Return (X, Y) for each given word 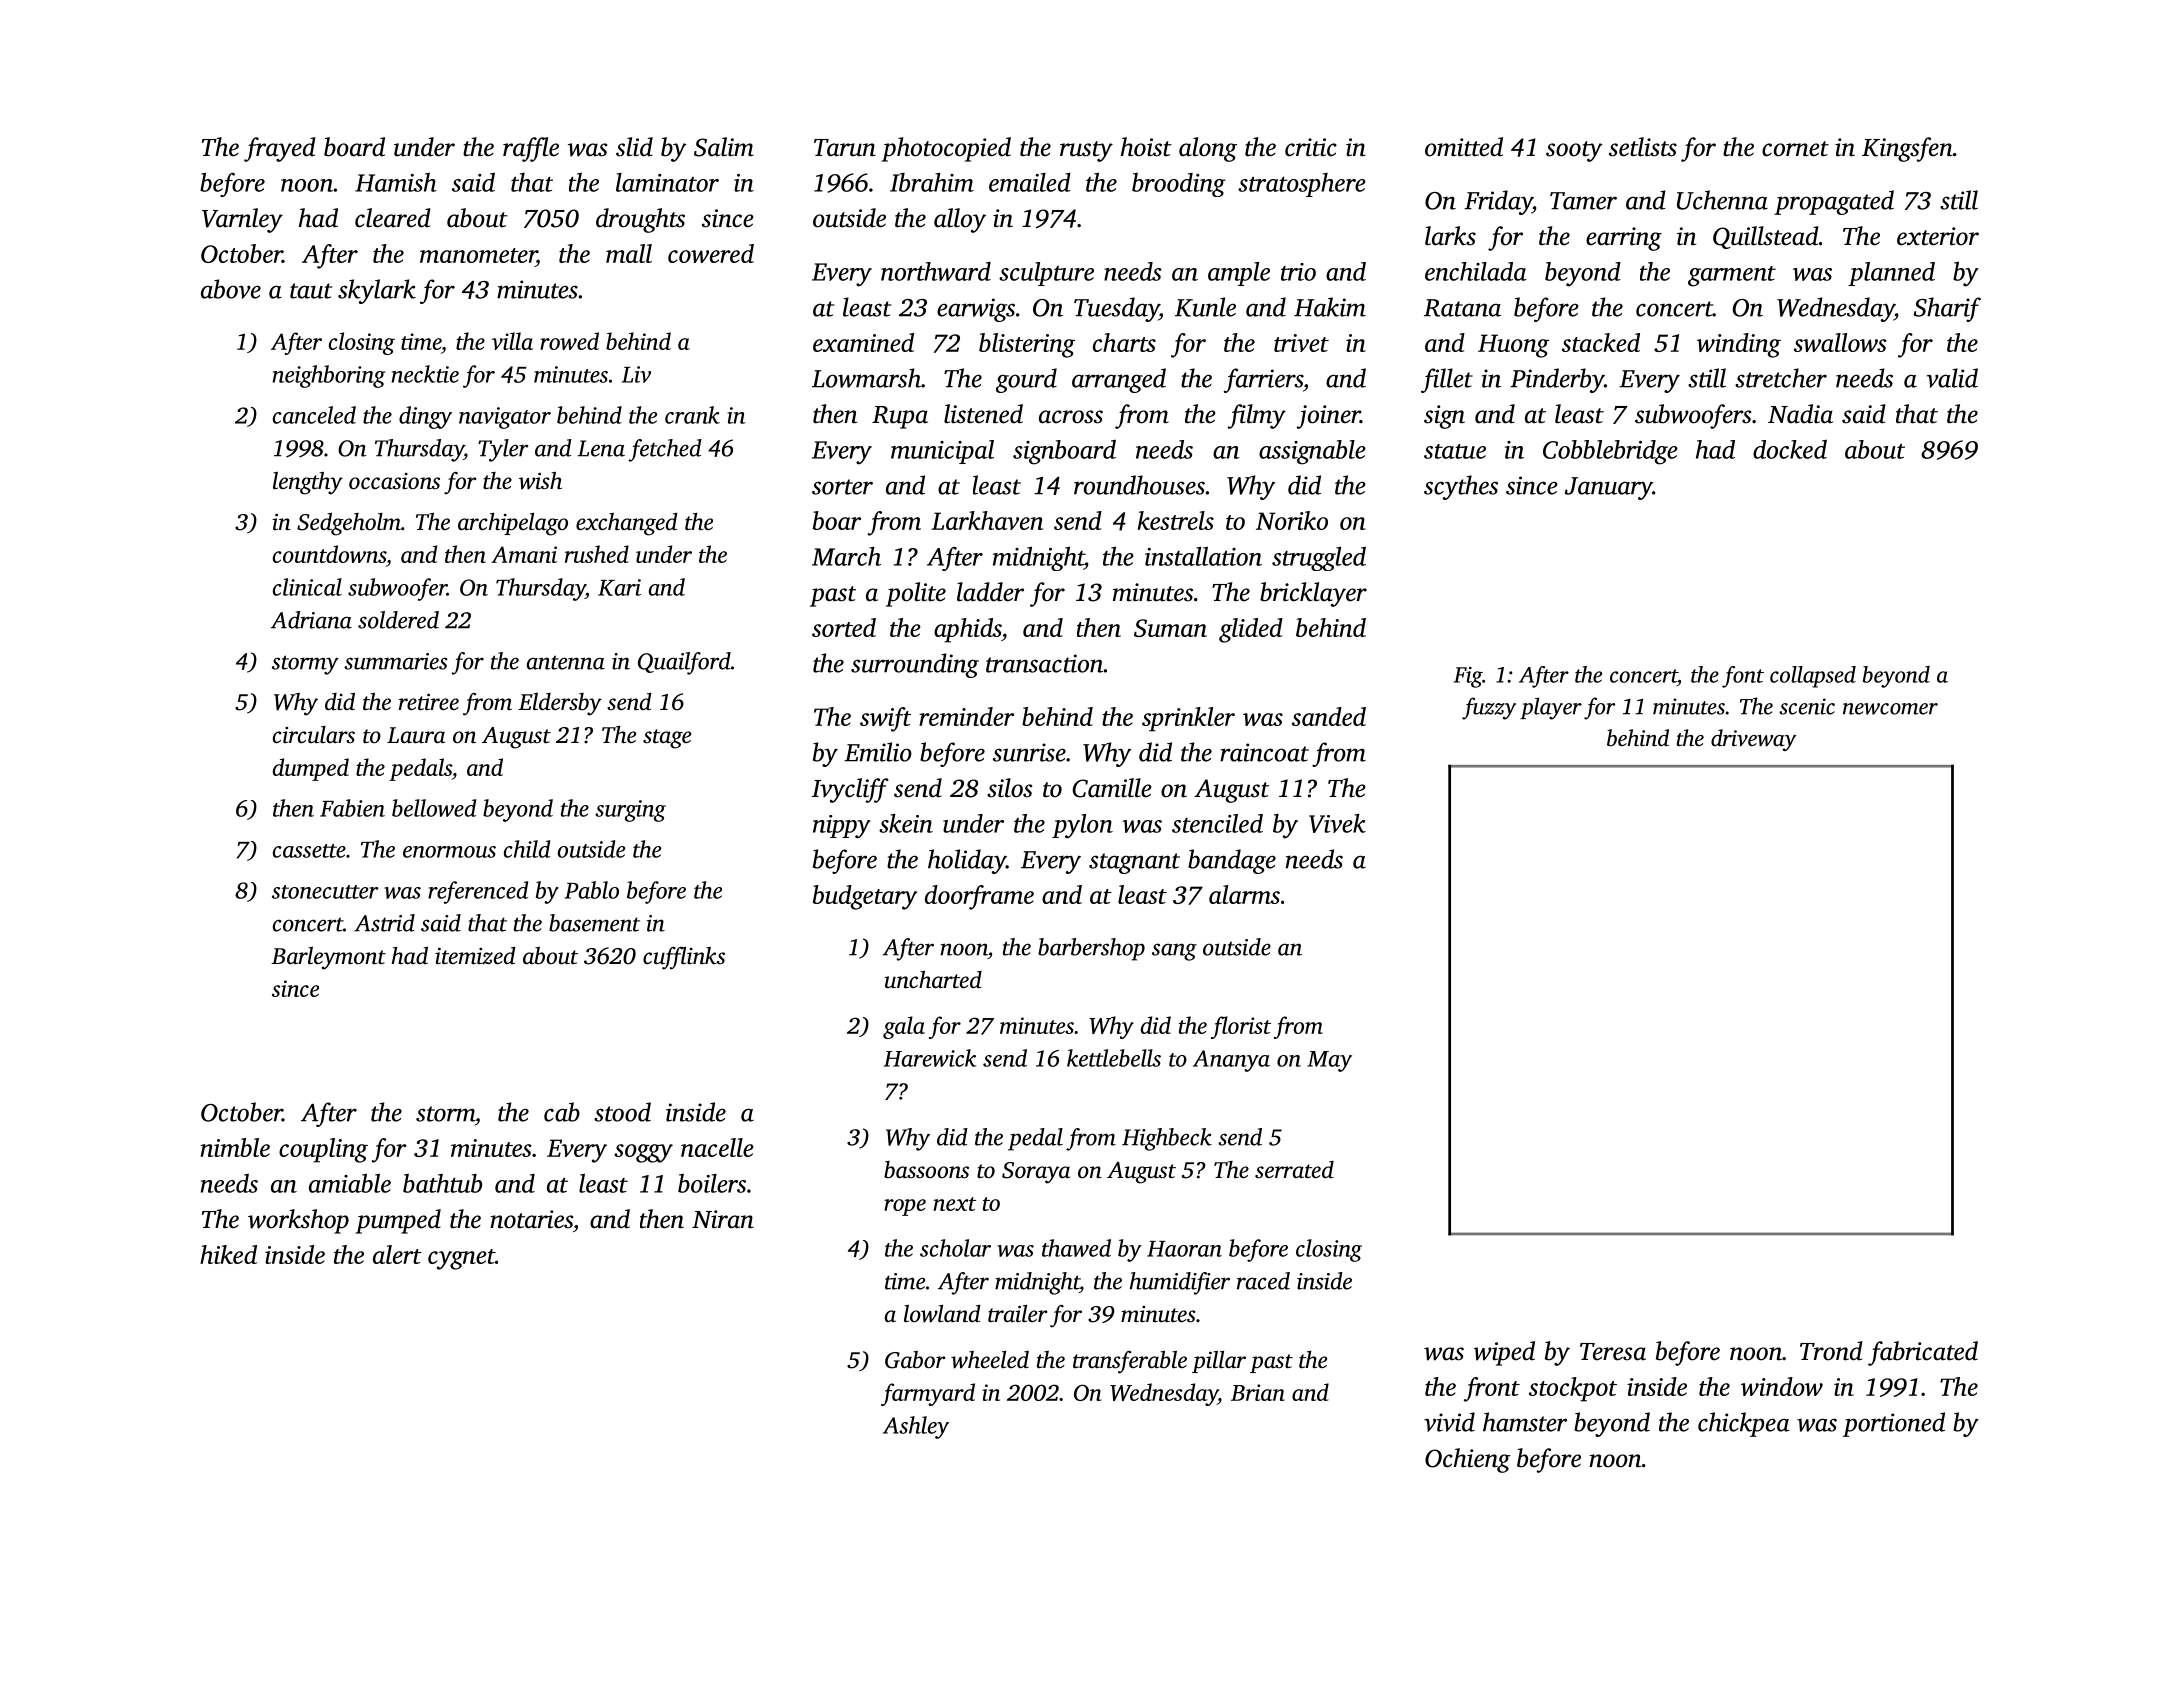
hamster (1525, 1422)
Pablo (592, 890)
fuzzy (1489, 708)
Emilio (878, 752)
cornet (1795, 149)
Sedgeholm (349, 524)
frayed (280, 149)
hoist (1146, 147)
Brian (1258, 1392)
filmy (1257, 416)
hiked (228, 1254)
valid (1952, 378)
